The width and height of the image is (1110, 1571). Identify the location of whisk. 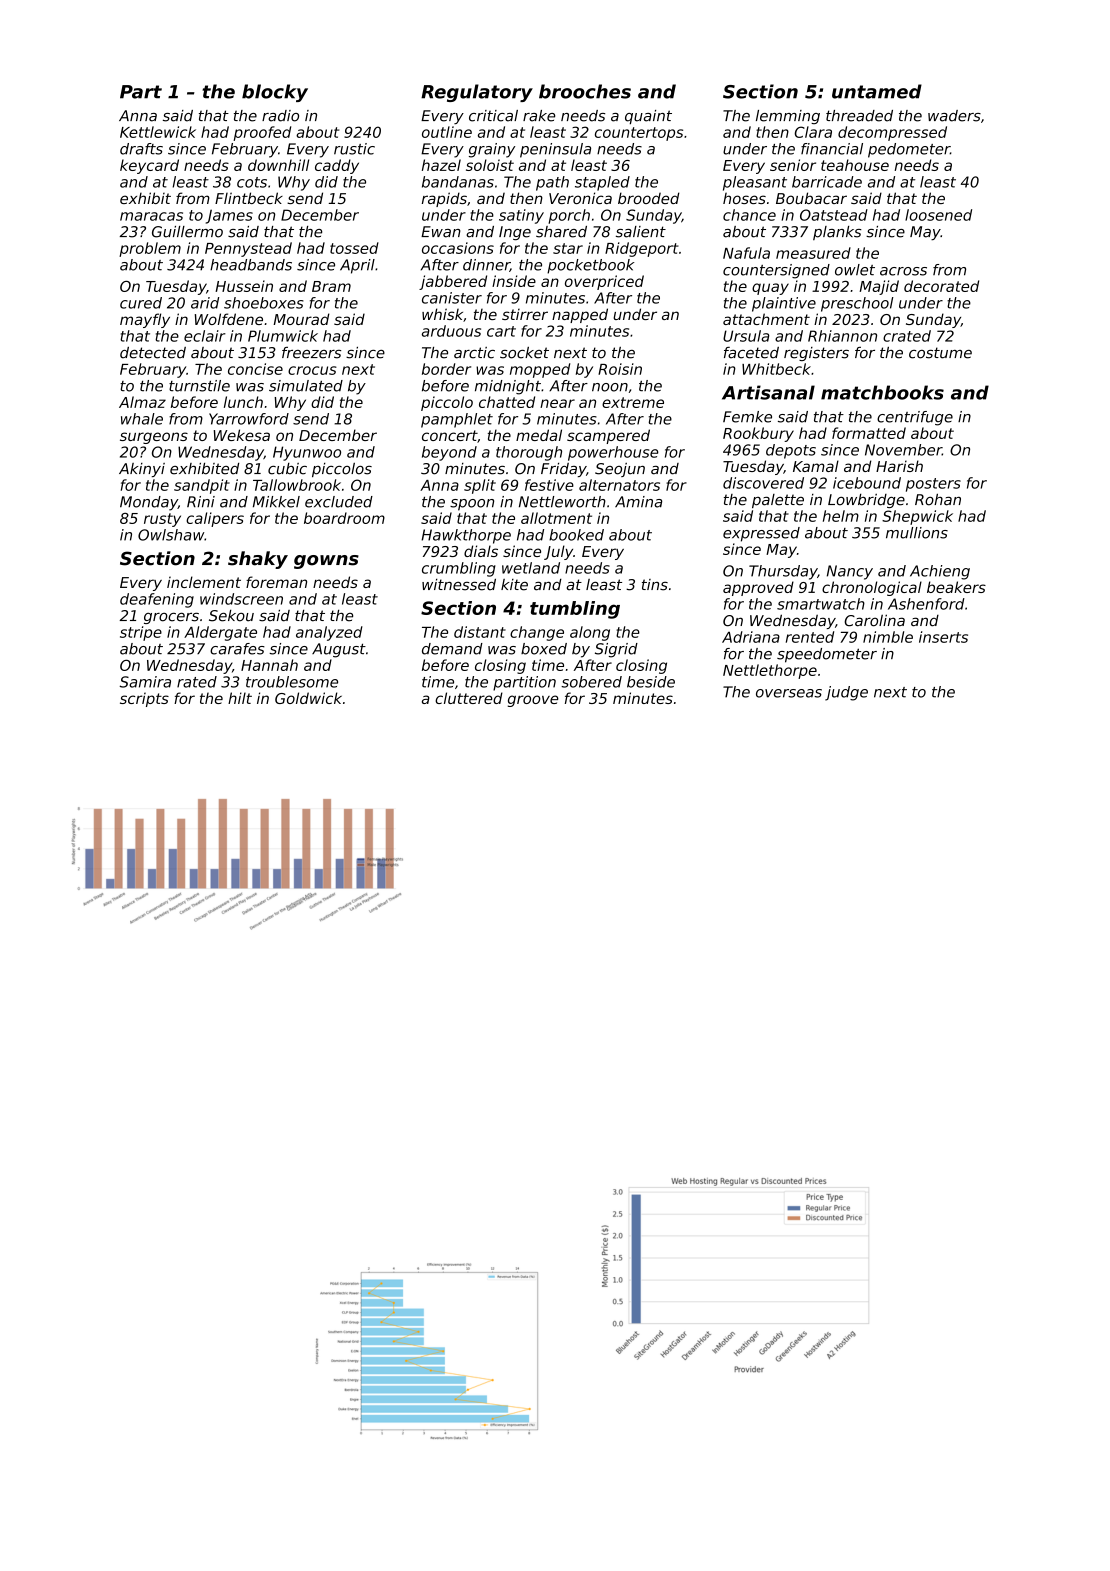
(443, 315).
